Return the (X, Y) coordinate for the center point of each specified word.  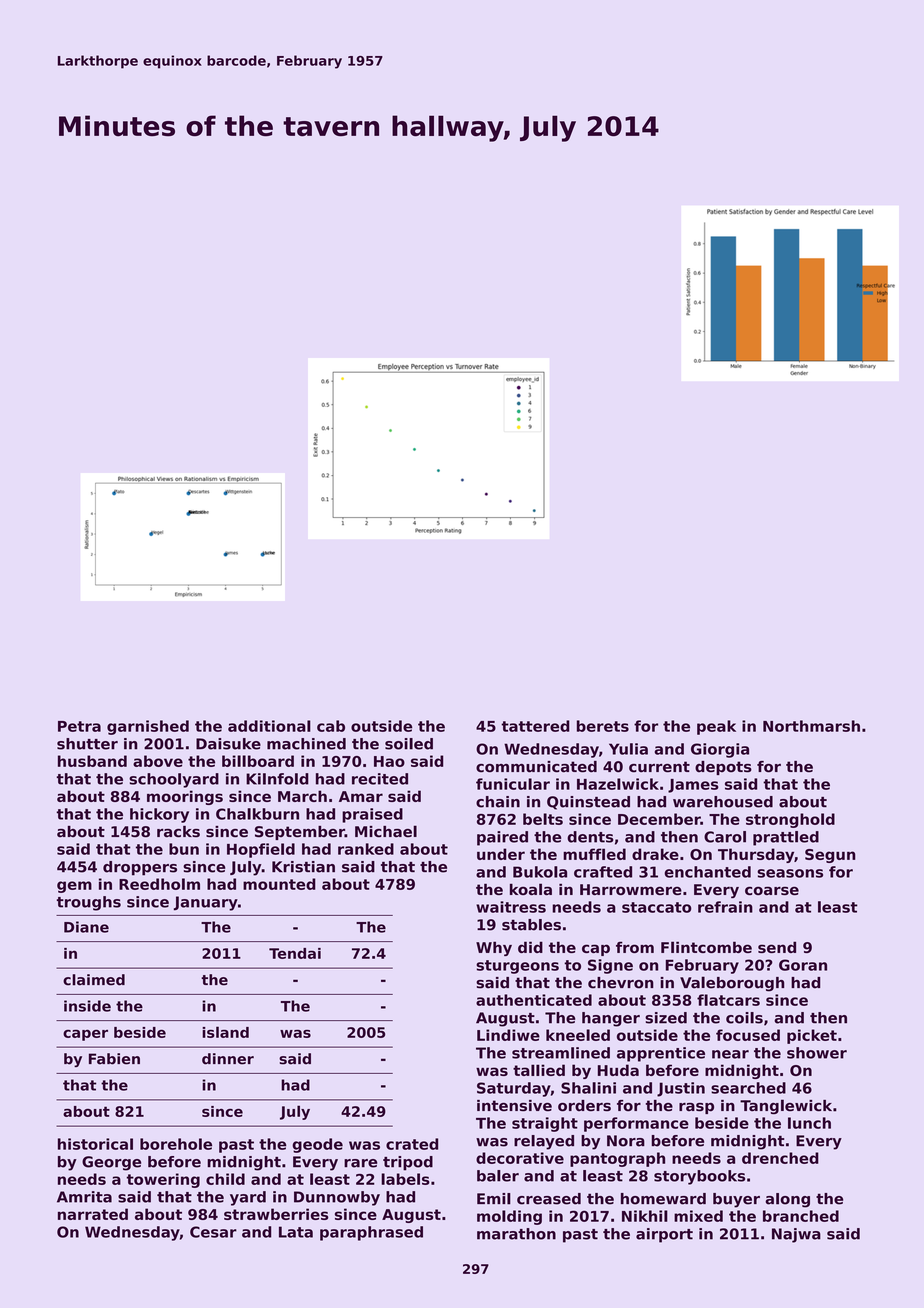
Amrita (84, 1197)
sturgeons (517, 967)
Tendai (295, 953)
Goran (803, 965)
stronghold (790, 820)
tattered (535, 726)
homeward (663, 1199)
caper (85, 1035)
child (225, 1179)
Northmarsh (811, 726)
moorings (185, 797)
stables (531, 925)
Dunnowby (337, 1198)
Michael (386, 831)
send (777, 947)
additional (269, 726)
